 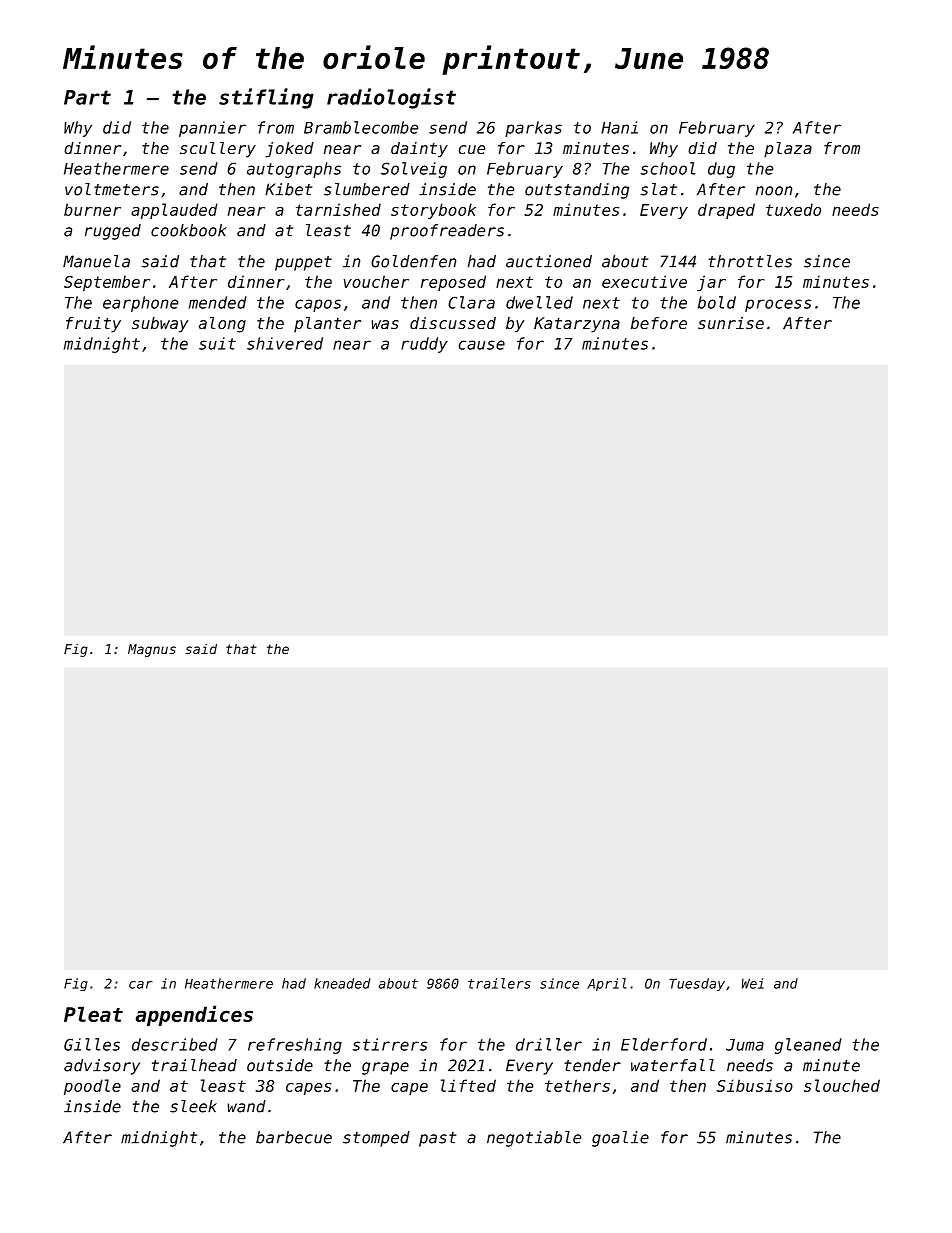 What do you see at coordinates (842, 1085) in the document?
I see `slouched` at bounding box center [842, 1085].
